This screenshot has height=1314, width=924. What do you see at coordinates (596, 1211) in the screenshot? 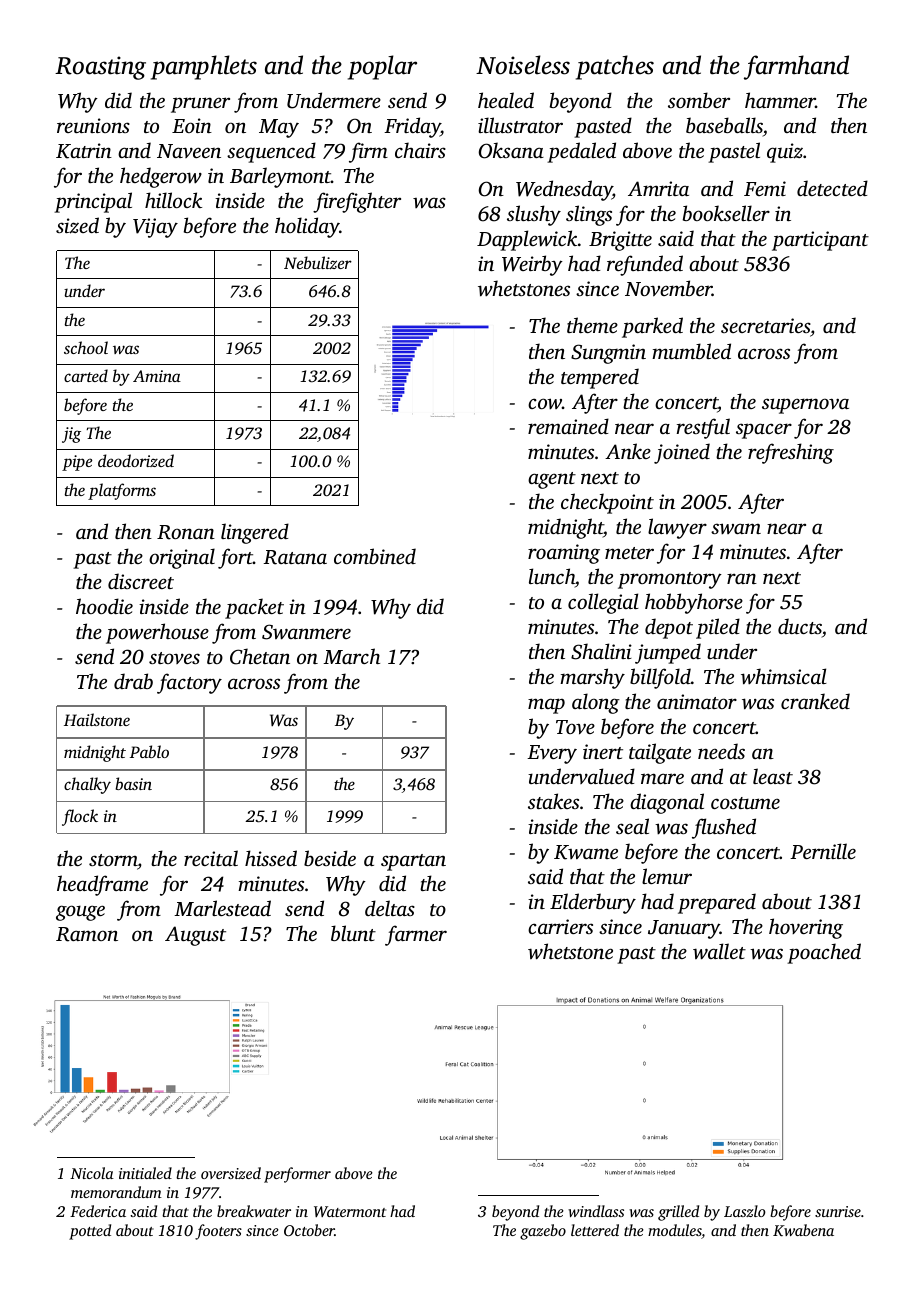
I see `windlass` at bounding box center [596, 1211].
